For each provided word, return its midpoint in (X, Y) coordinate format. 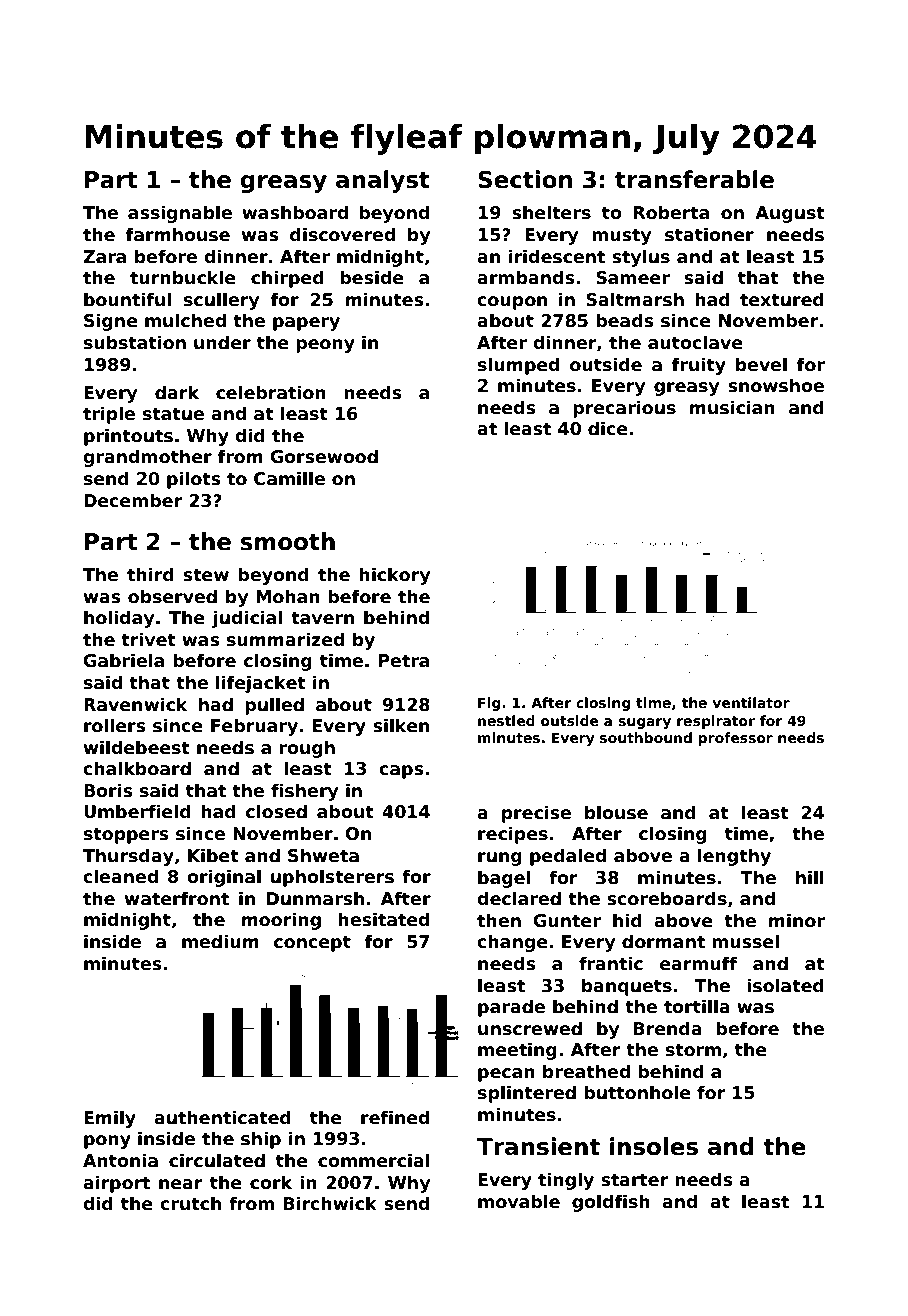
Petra (404, 661)
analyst (383, 181)
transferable (694, 179)
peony (325, 346)
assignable (180, 214)
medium (220, 941)
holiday (119, 619)
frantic (611, 963)
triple (109, 415)
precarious (624, 409)
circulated (217, 1160)
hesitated (383, 919)
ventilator (751, 702)
